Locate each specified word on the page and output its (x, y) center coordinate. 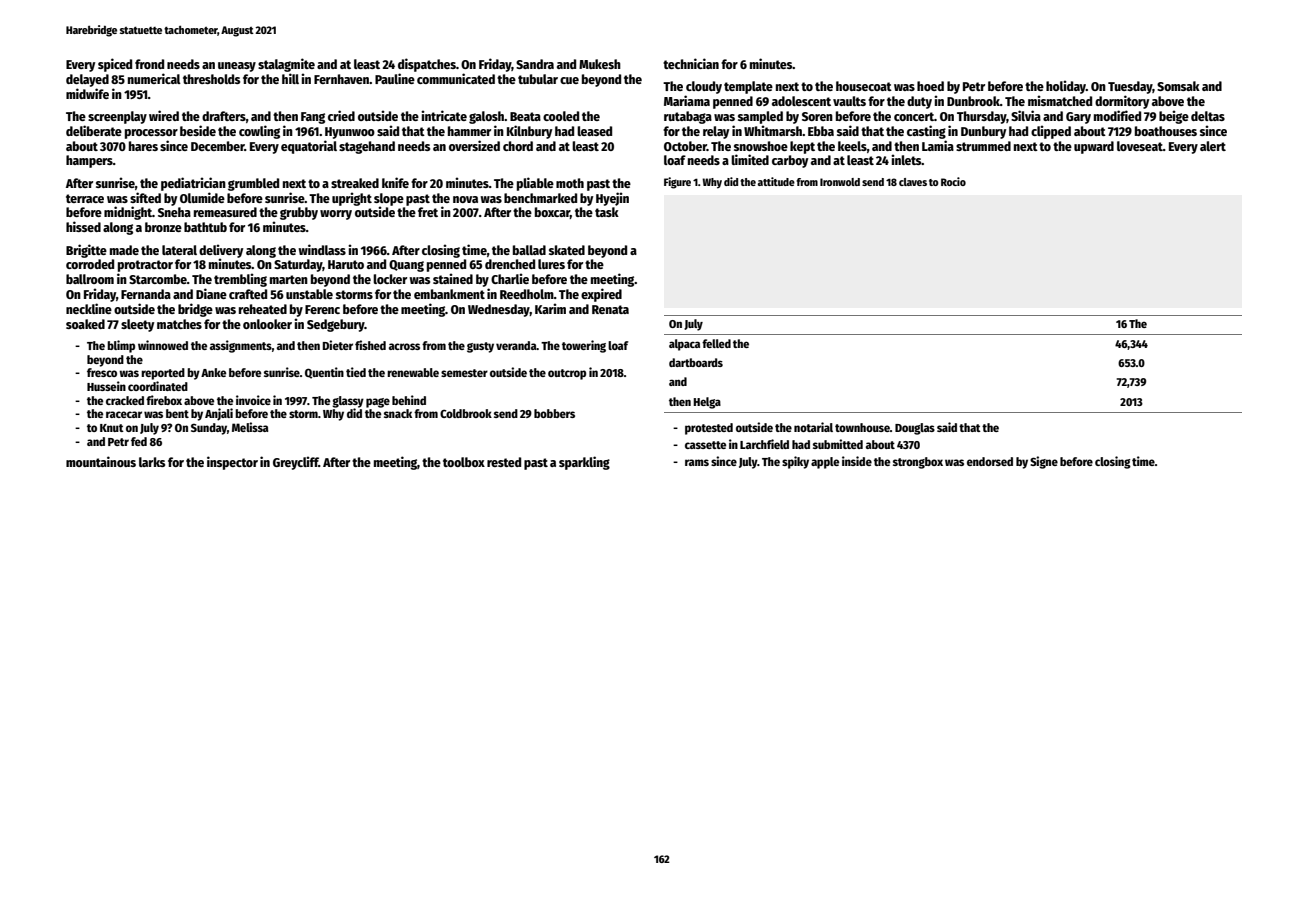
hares (143, 146)
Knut (112, 428)
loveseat (1140, 146)
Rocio (953, 181)
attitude (776, 181)
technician (691, 63)
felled (716, 343)
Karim (550, 308)
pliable (535, 184)
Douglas (915, 429)
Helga (707, 403)
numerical (154, 78)
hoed (930, 86)
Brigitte (86, 251)
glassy (348, 402)
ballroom (90, 279)
